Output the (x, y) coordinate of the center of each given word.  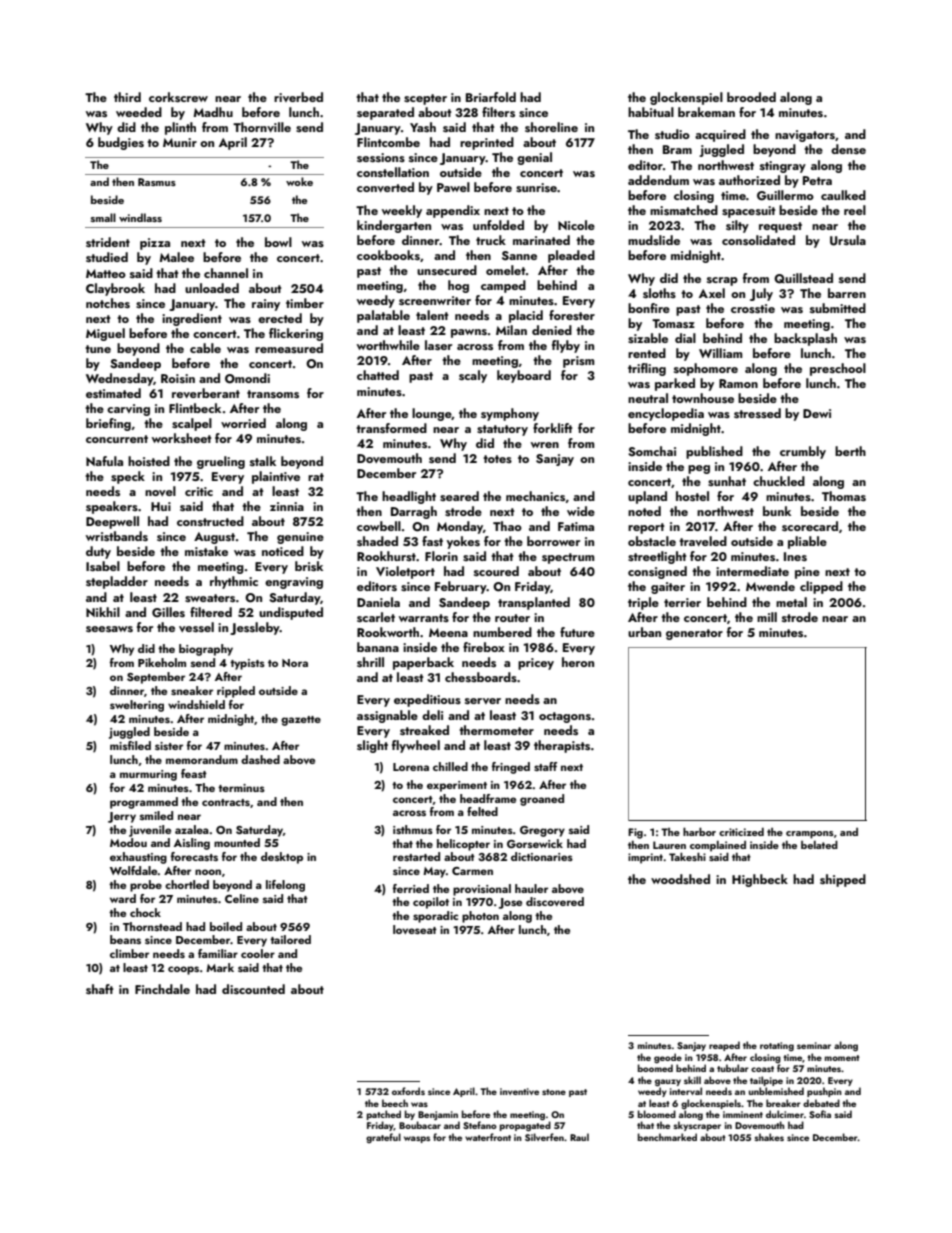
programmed (144, 803)
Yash (423, 127)
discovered (555, 901)
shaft (100, 989)
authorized (749, 180)
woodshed (680, 879)
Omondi (247, 378)
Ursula (848, 240)
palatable (383, 316)
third (127, 97)
